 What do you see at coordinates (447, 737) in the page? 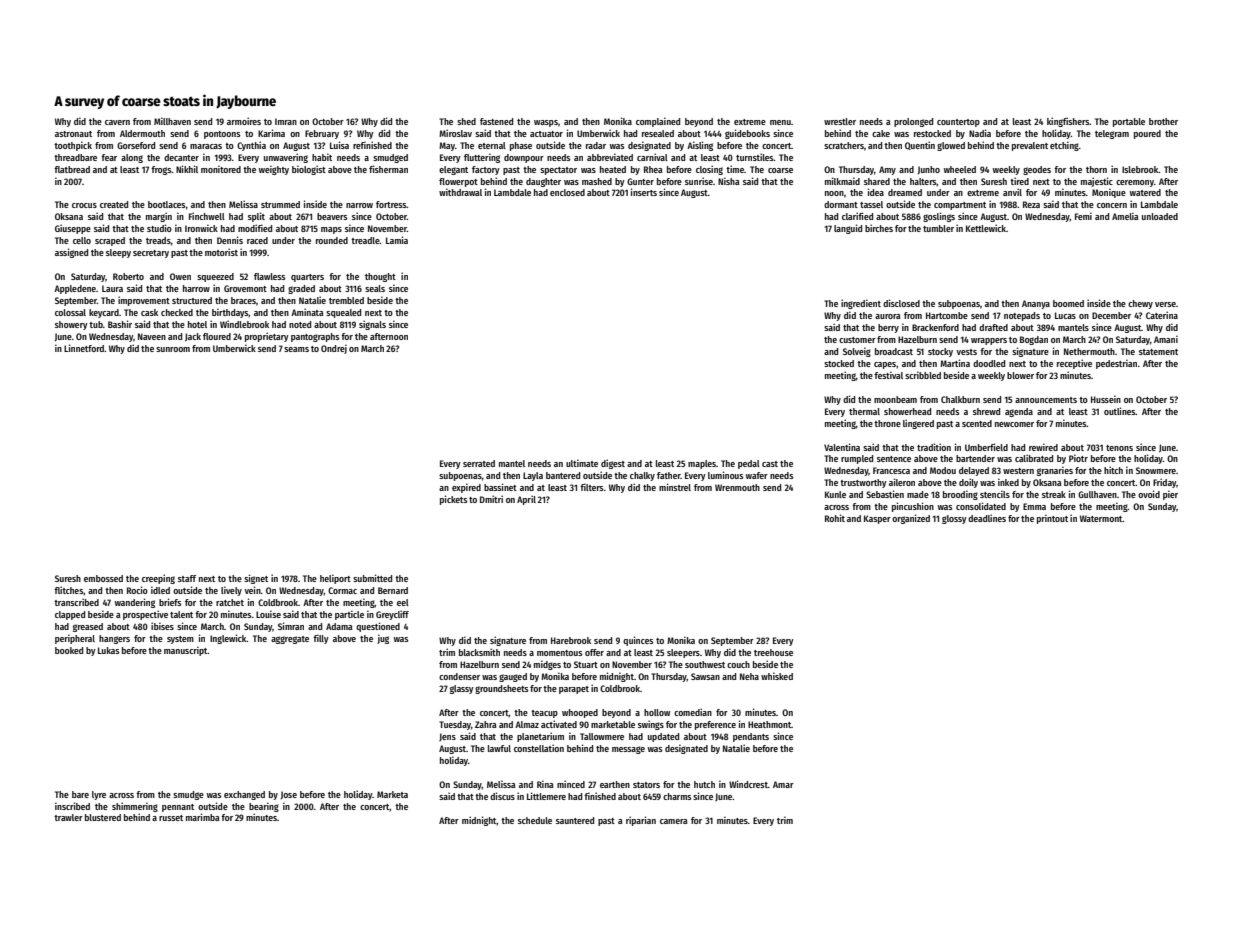
I see `Jens` at bounding box center [447, 737].
